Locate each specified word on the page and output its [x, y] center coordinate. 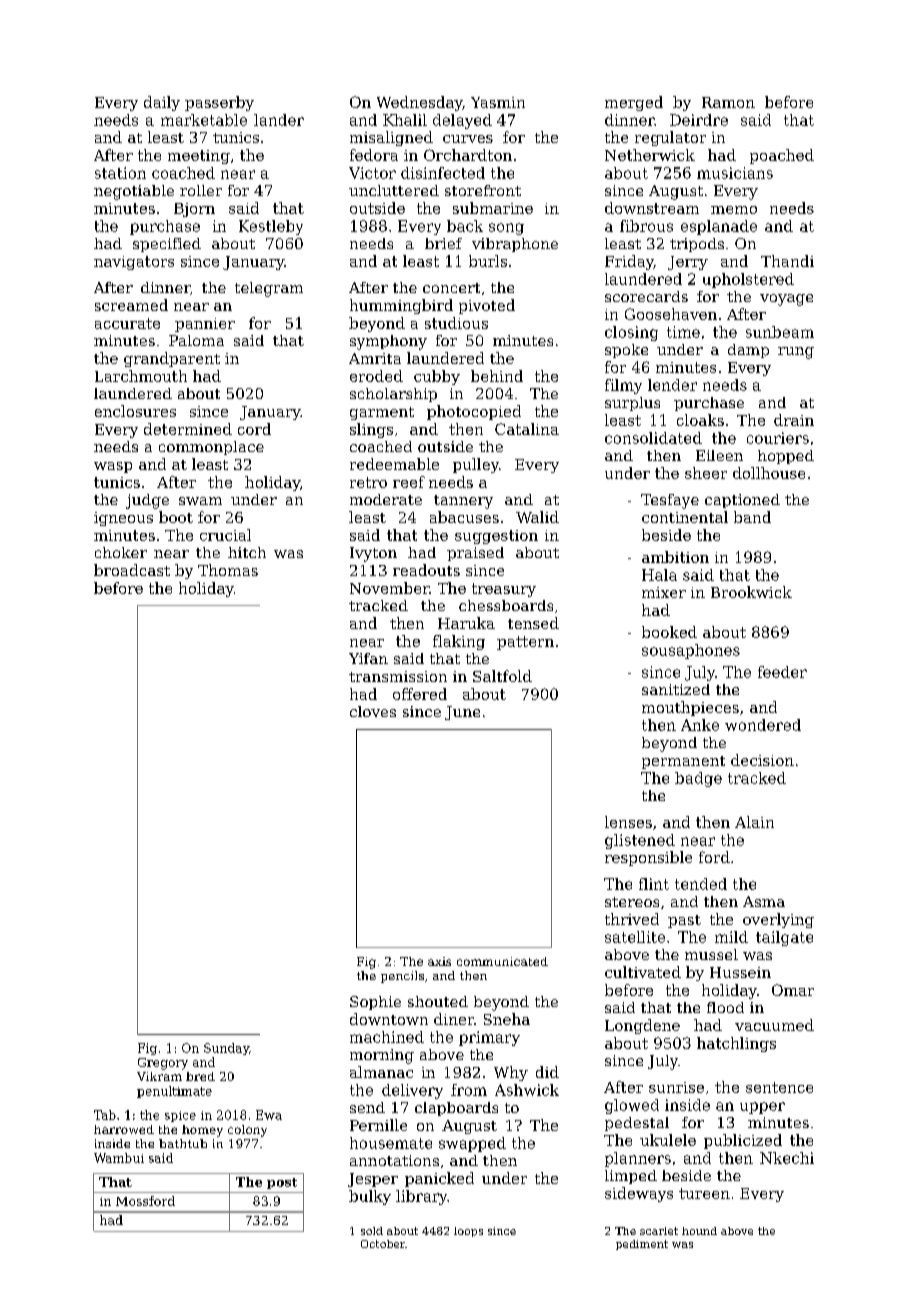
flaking [459, 642]
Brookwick [751, 592]
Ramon [728, 102]
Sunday [226, 1049]
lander [279, 120]
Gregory [163, 1064]
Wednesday [419, 103]
